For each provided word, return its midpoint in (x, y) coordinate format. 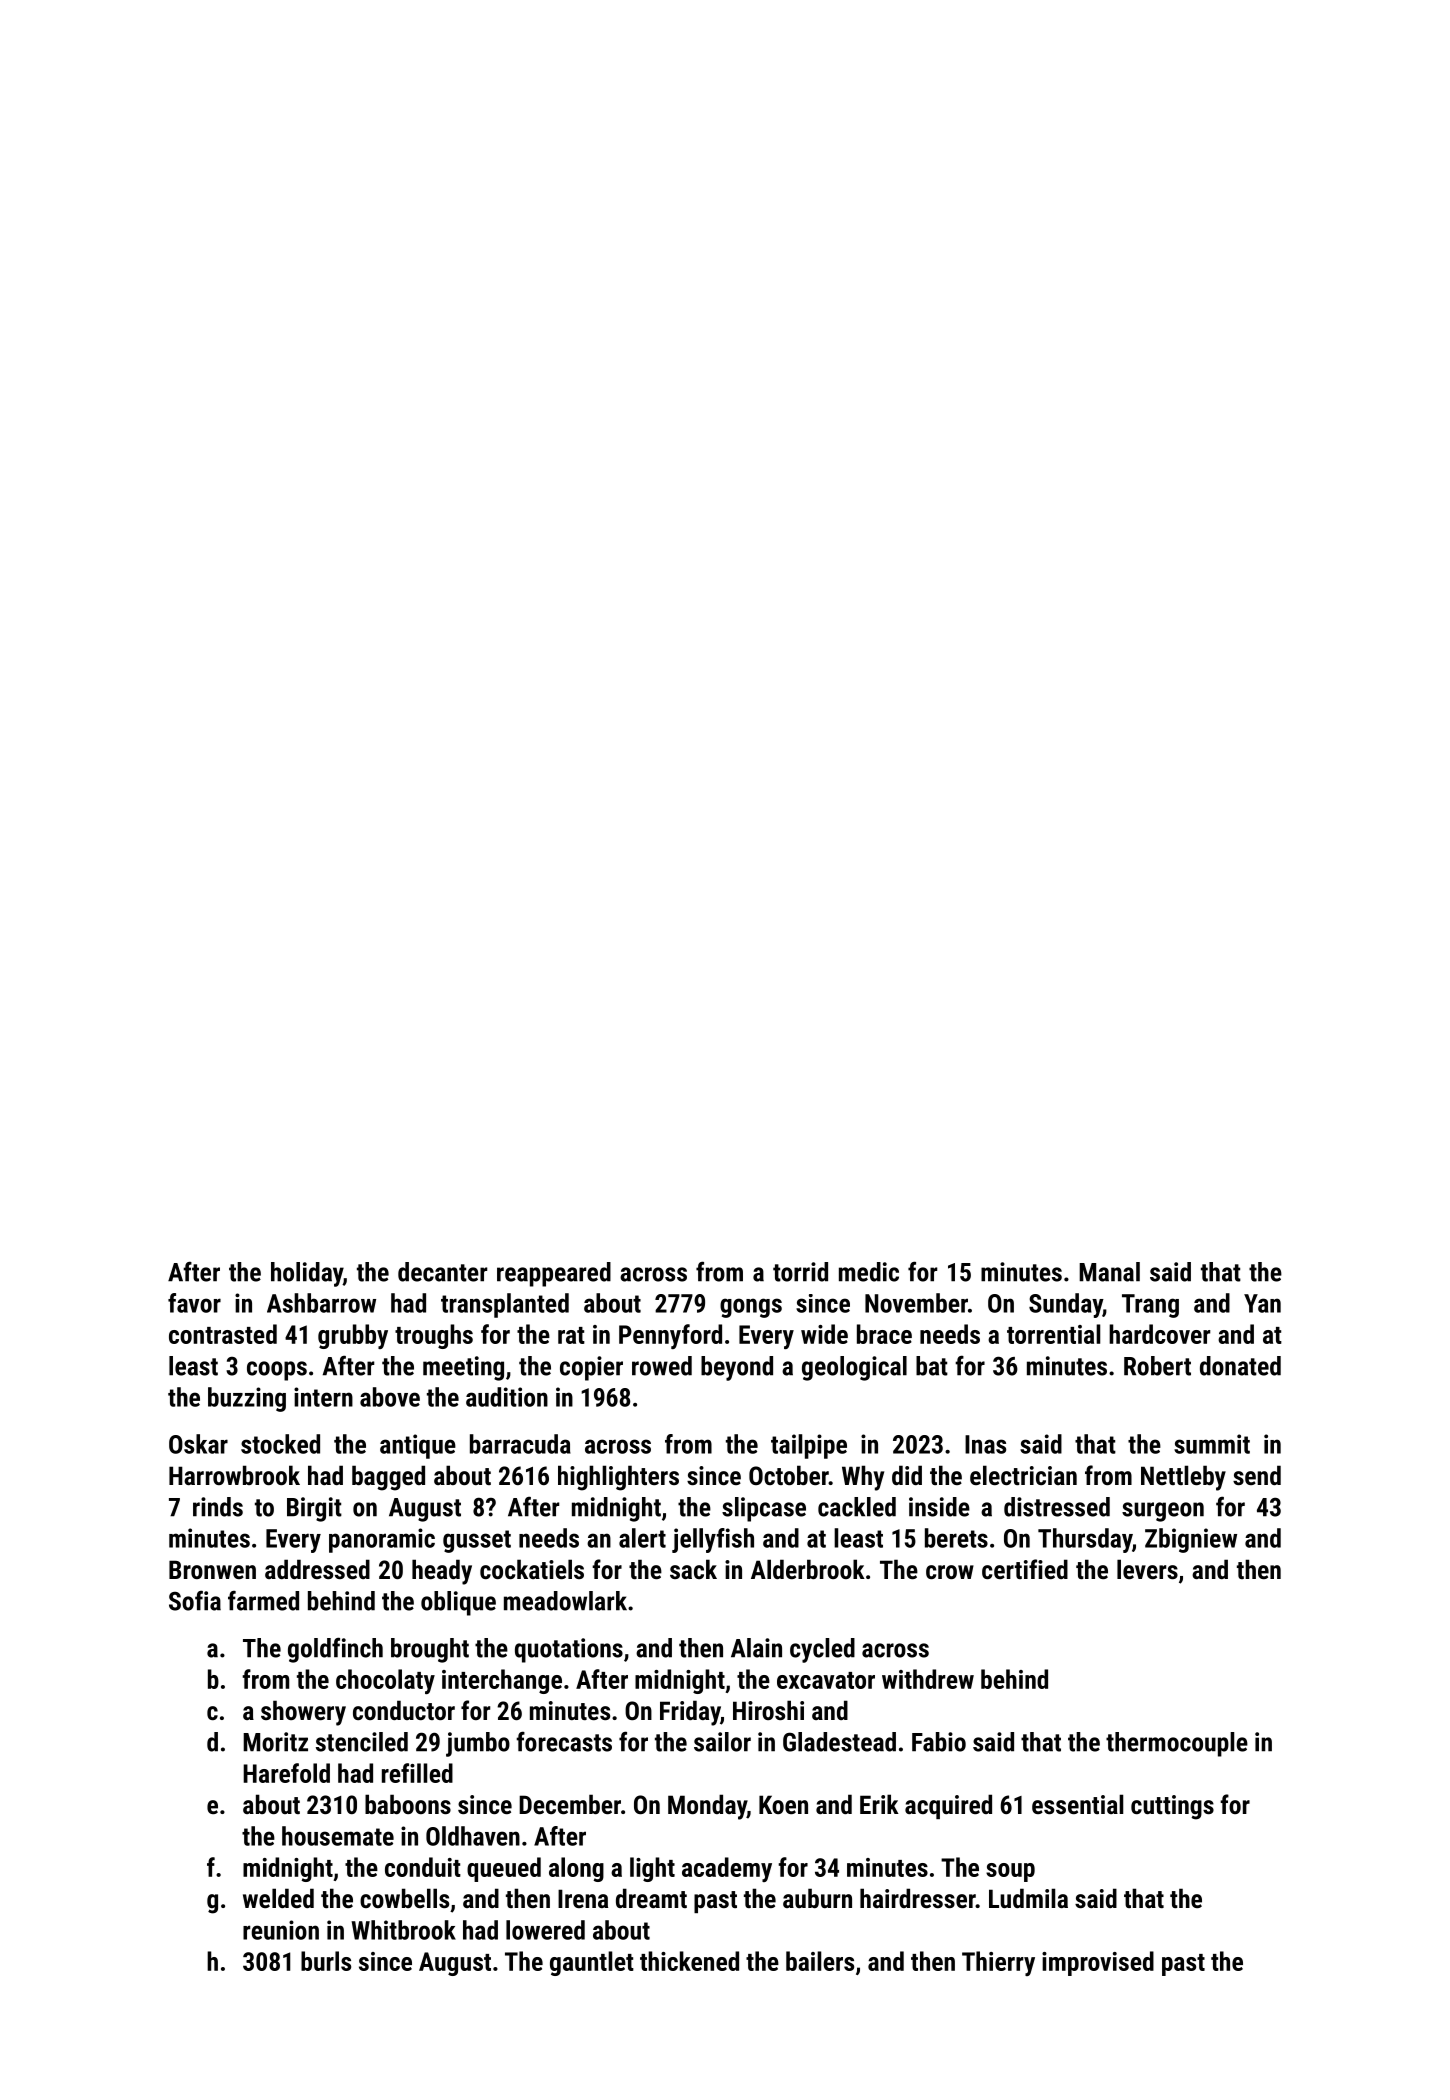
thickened (689, 1961)
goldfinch (335, 1650)
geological (854, 1368)
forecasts (564, 1741)
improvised (1098, 1963)
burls (326, 1961)
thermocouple (1177, 1744)
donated (1240, 1366)
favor (194, 1303)
